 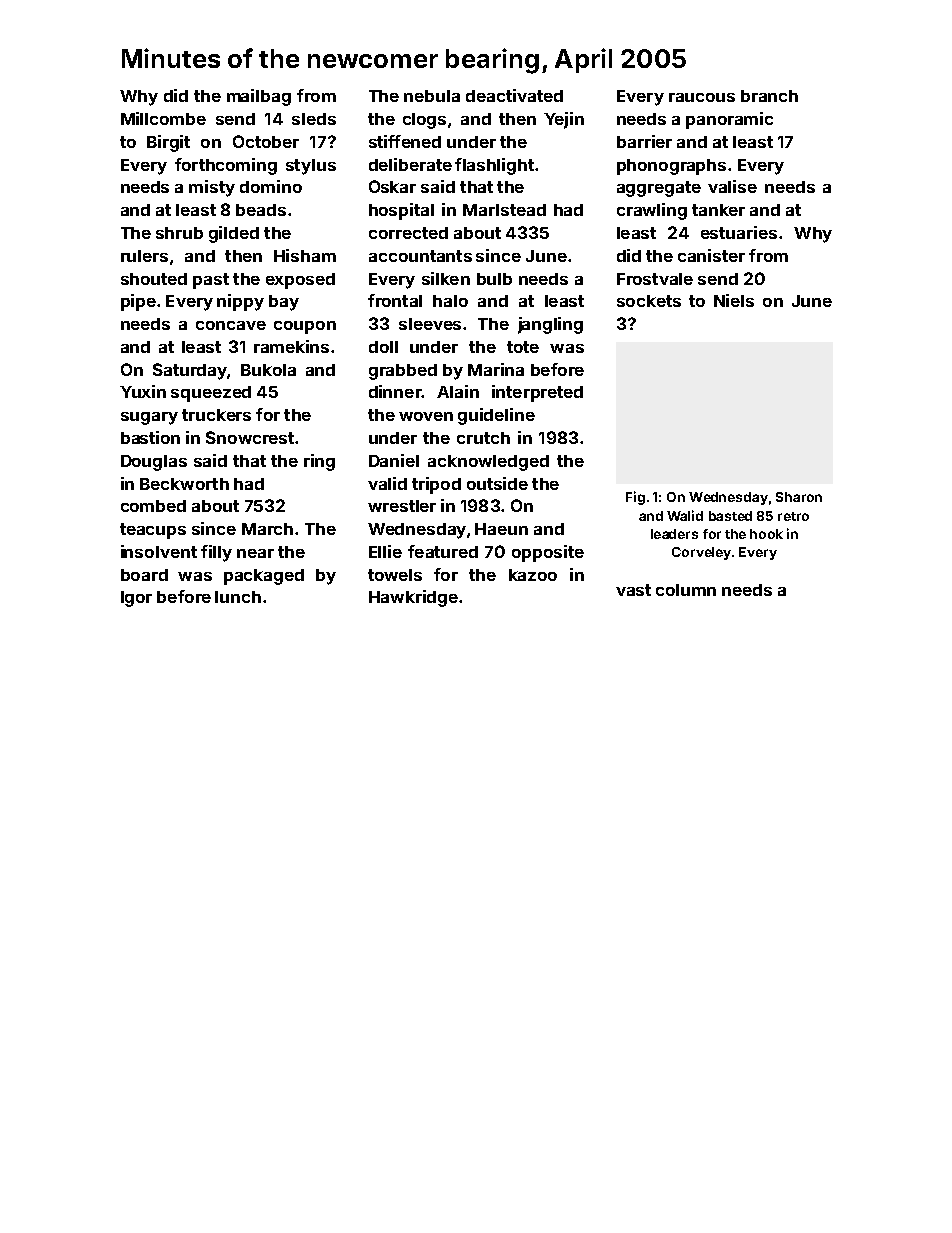 What do you see at coordinates (410, 164) in the screenshot?
I see `deliberate` at bounding box center [410, 164].
